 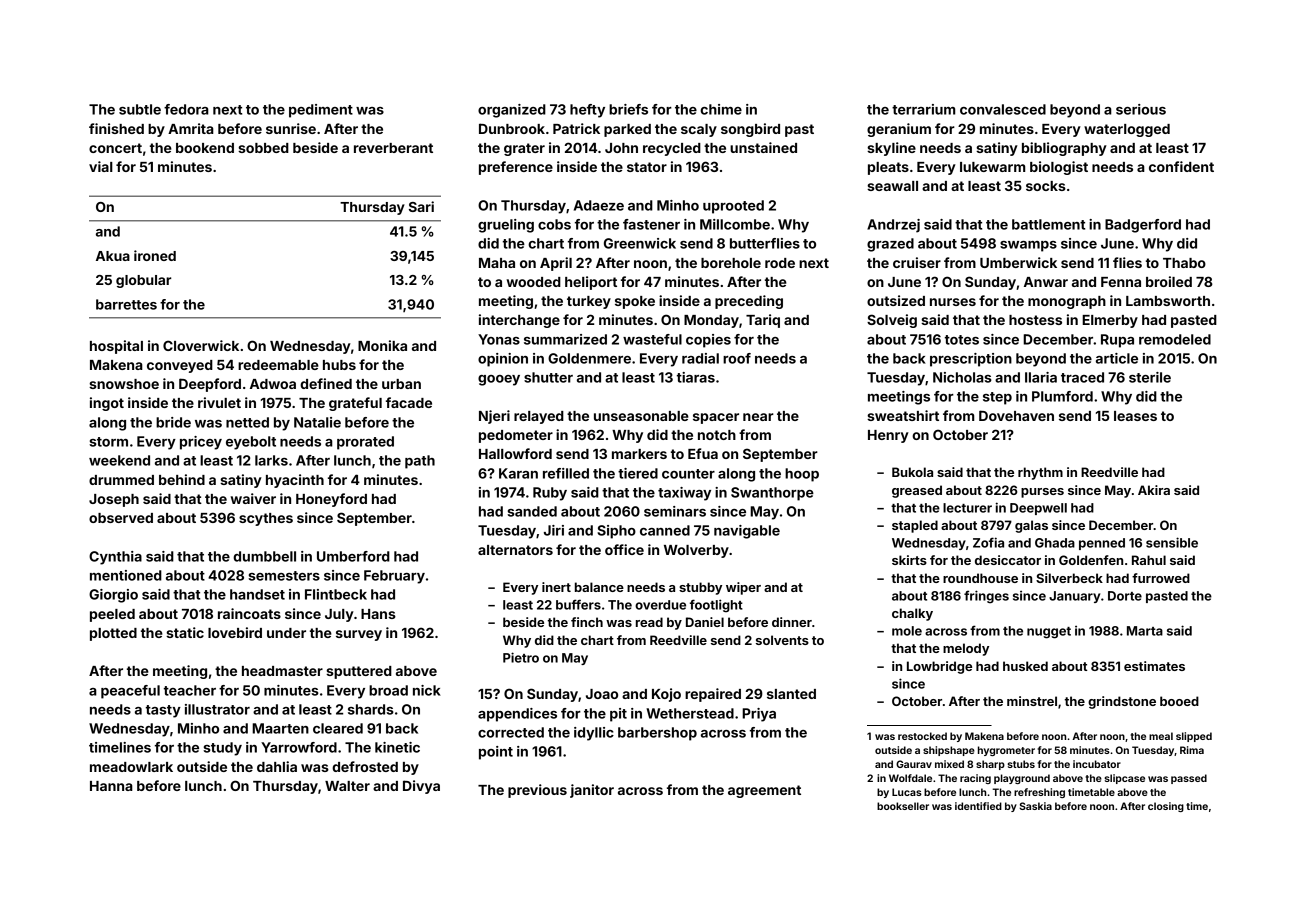 What do you see at coordinates (219, 402) in the image?
I see `rivulet` at bounding box center [219, 402].
